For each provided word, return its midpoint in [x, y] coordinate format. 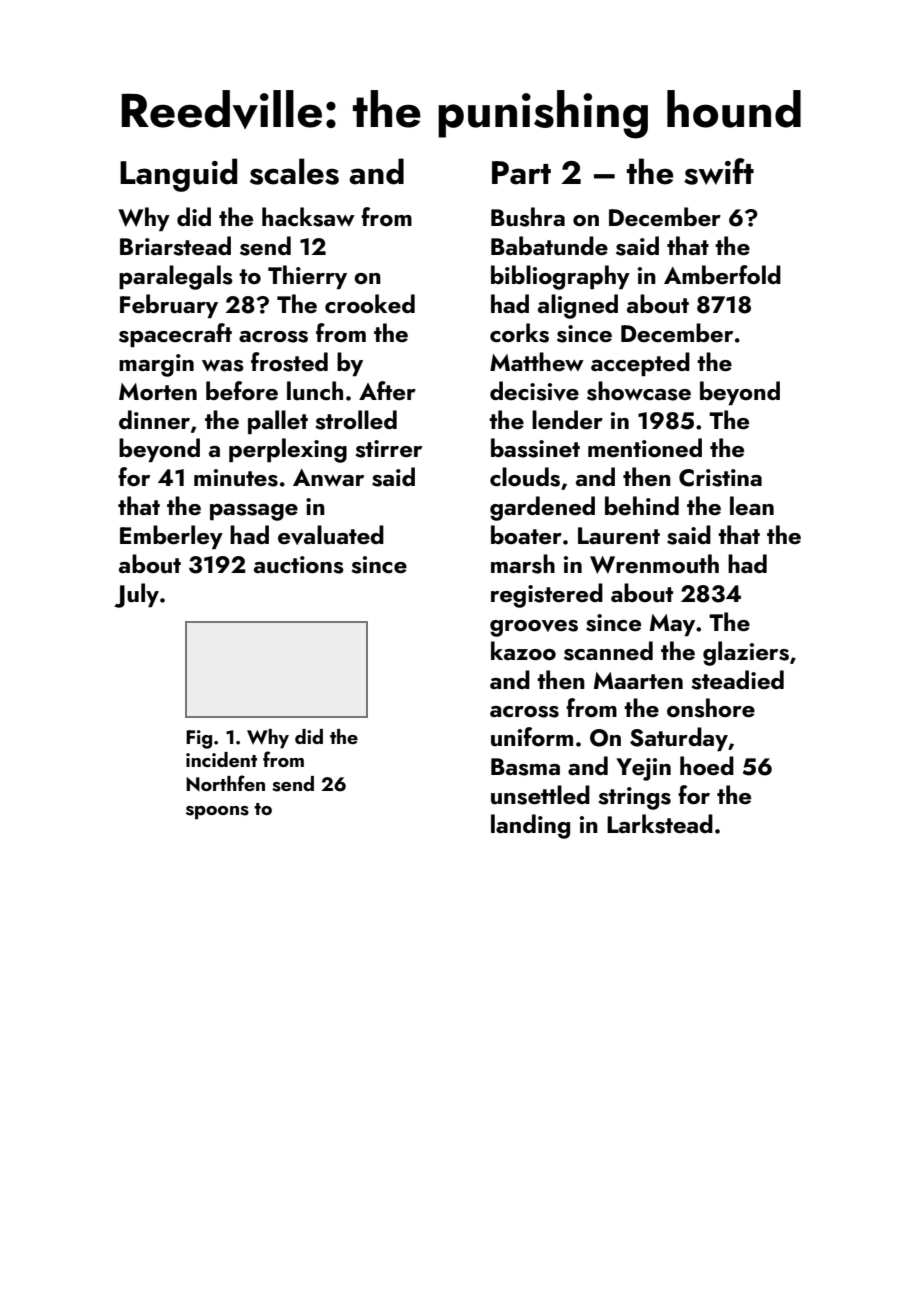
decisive [534, 391]
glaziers [746, 653]
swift [719, 171]
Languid [178, 175]
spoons [217, 813]
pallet [278, 422]
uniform [532, 737]
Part [521, 173]
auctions [299, 565]
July [136, 595]
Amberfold [722, 274]
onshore [711, 708]
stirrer [388, 449]
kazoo [523, 650]
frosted [289, 362]
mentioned [645, 447]
